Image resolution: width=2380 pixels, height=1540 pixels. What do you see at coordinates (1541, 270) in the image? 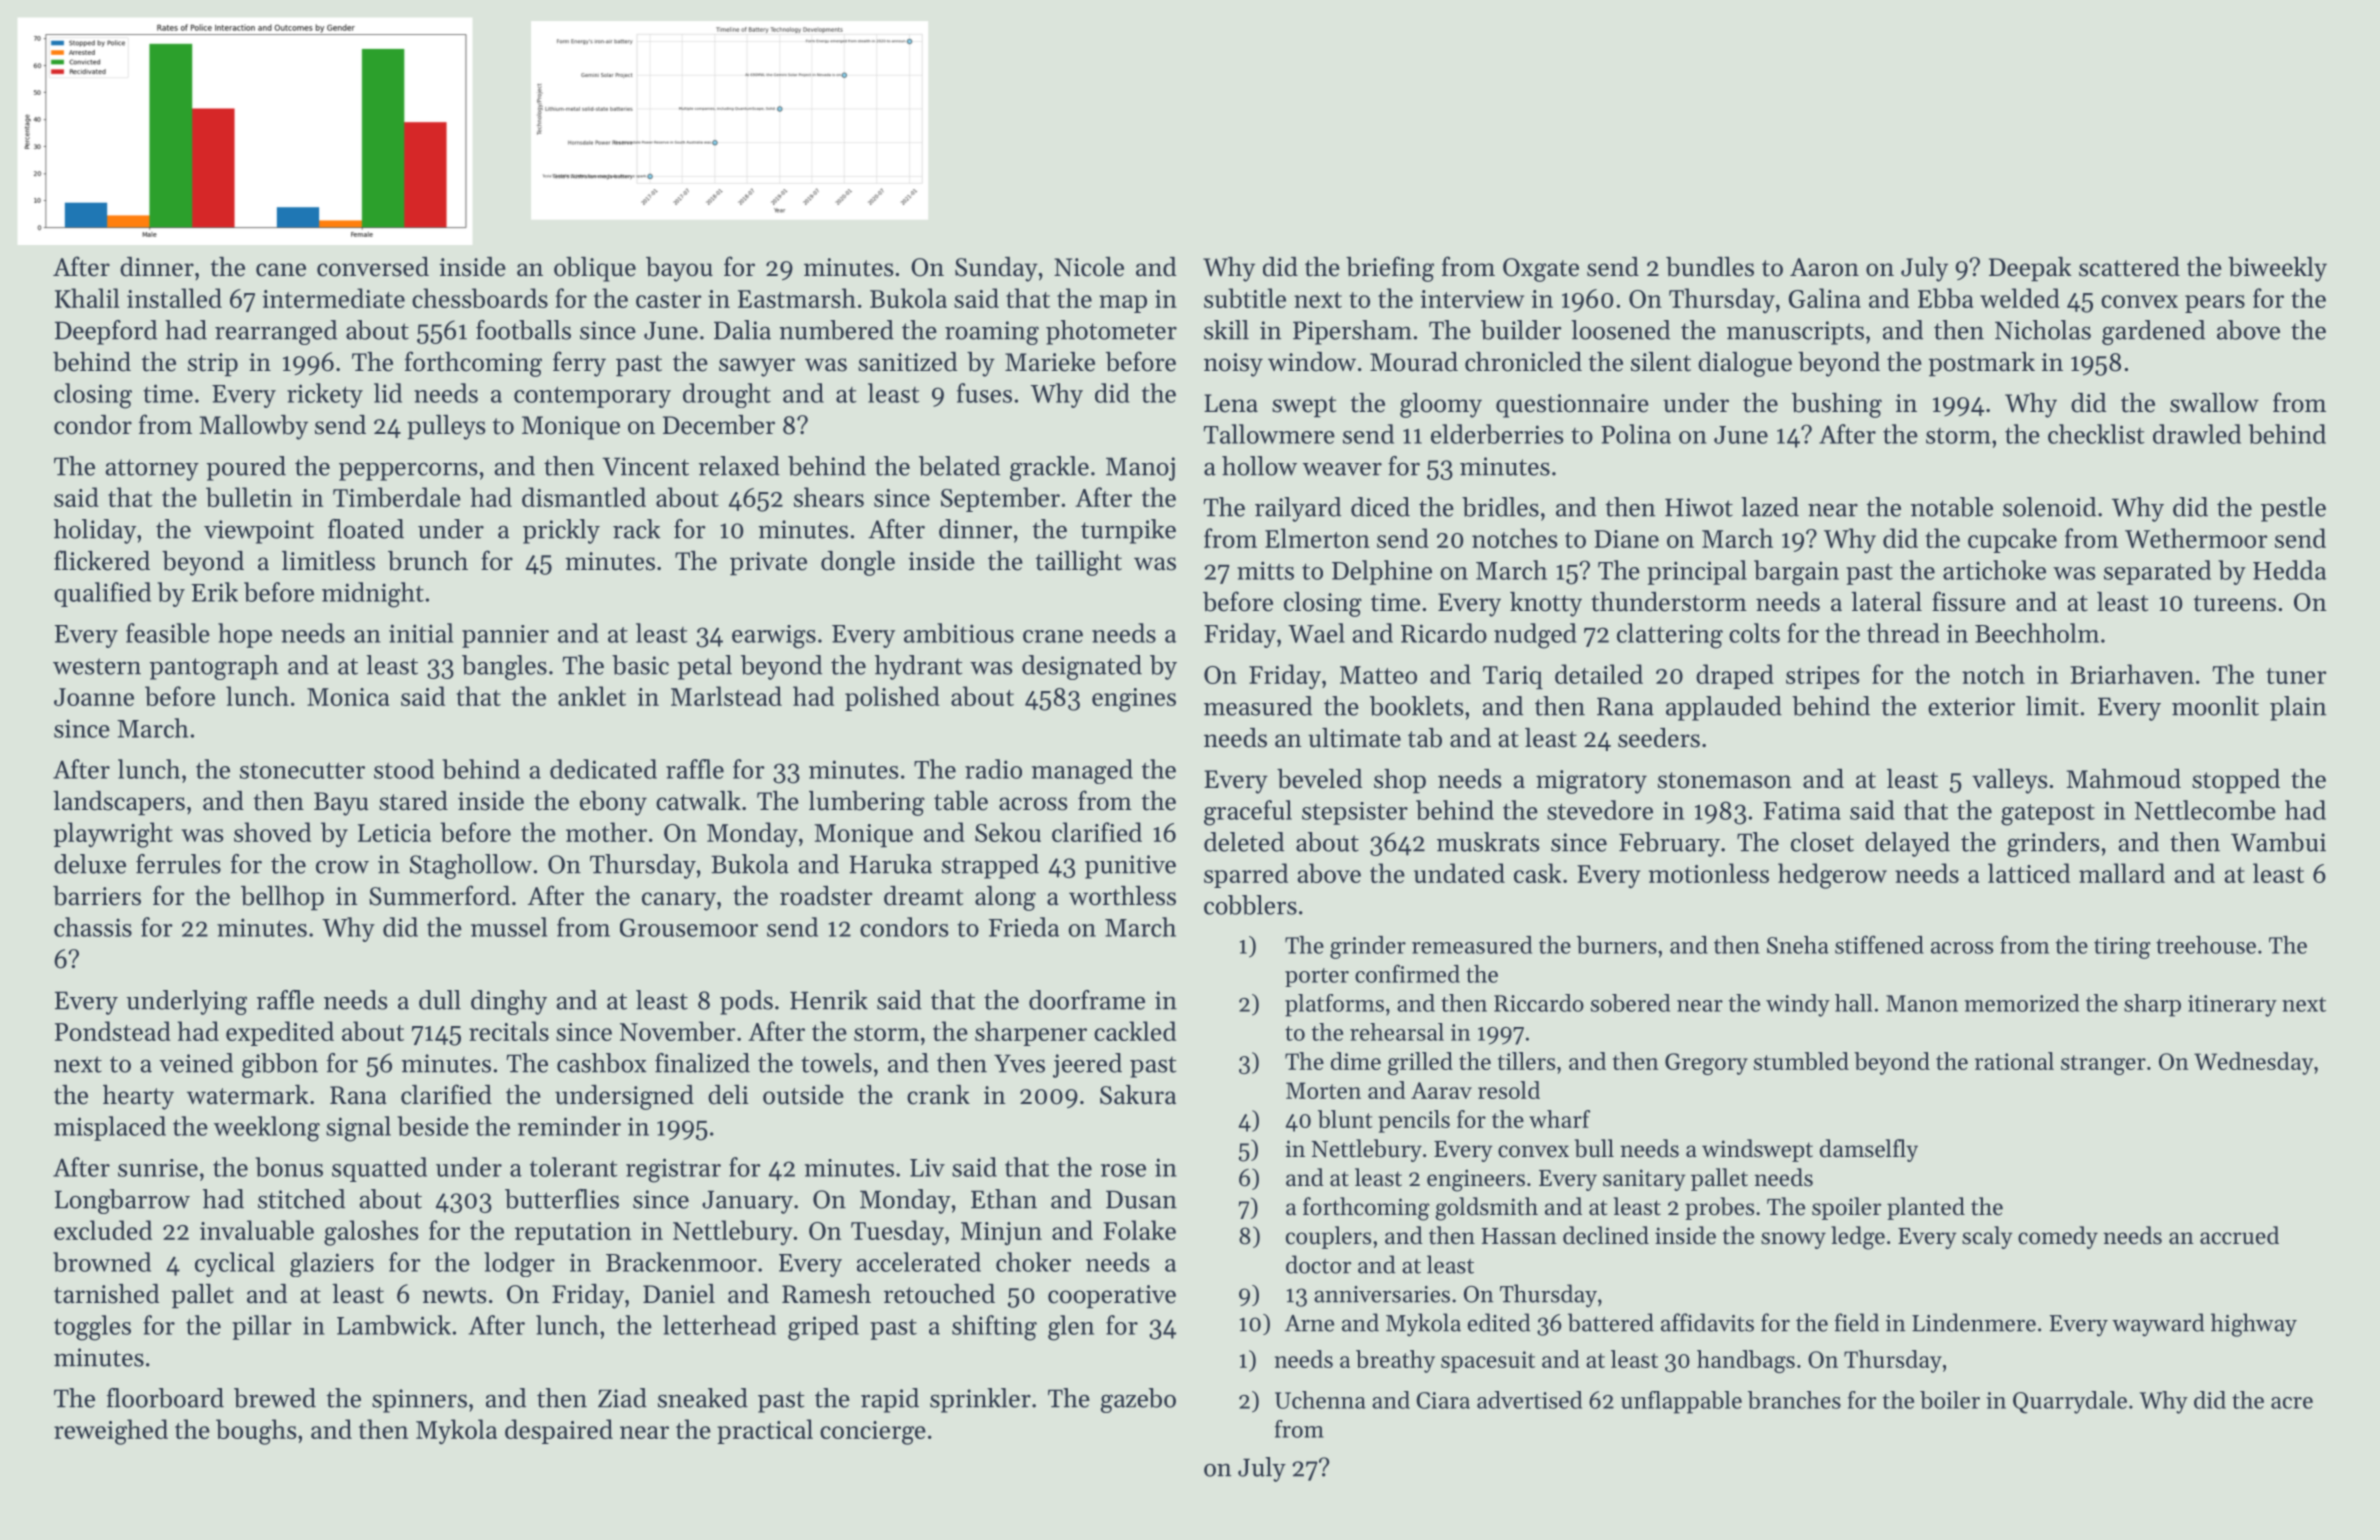
I see `Oxgate` at bounding box center [1541, 270].
